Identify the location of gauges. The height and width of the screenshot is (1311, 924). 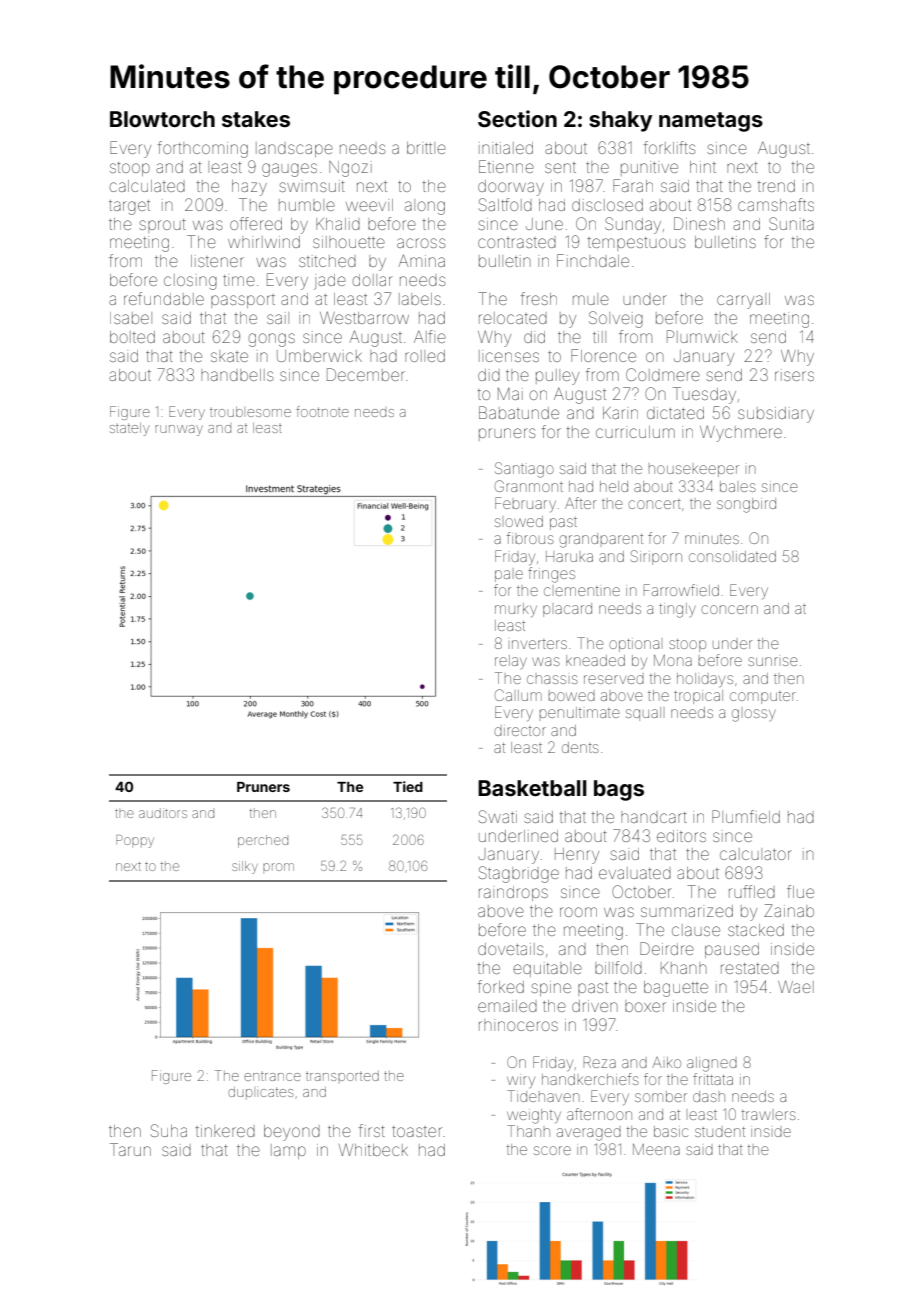
(289, 170).
